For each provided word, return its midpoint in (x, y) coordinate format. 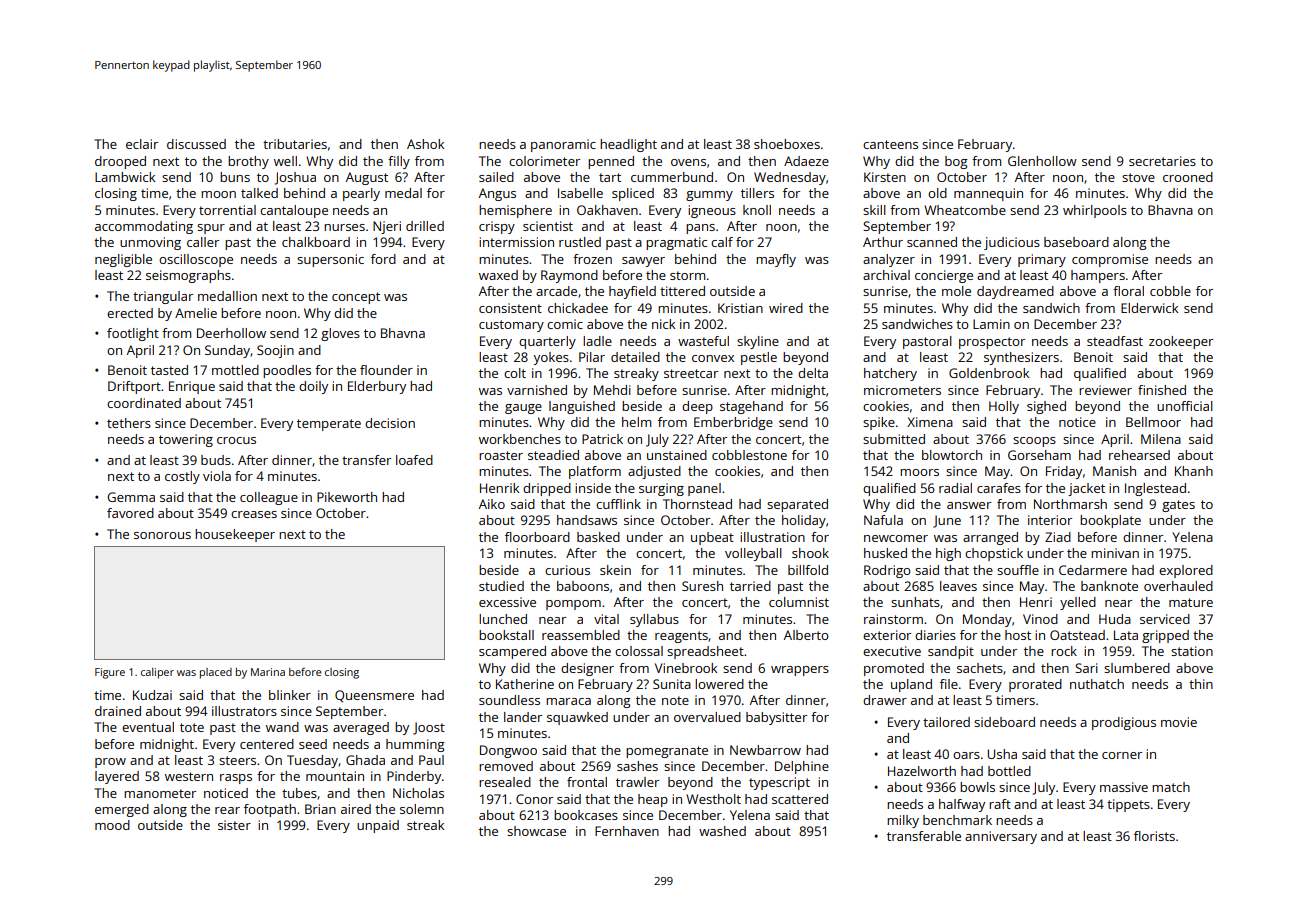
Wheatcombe (965, 210)
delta (813, 373)
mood (112, 825)
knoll (757, 210)
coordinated (144, 403)
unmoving (150, 243)
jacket (1086, 489)
